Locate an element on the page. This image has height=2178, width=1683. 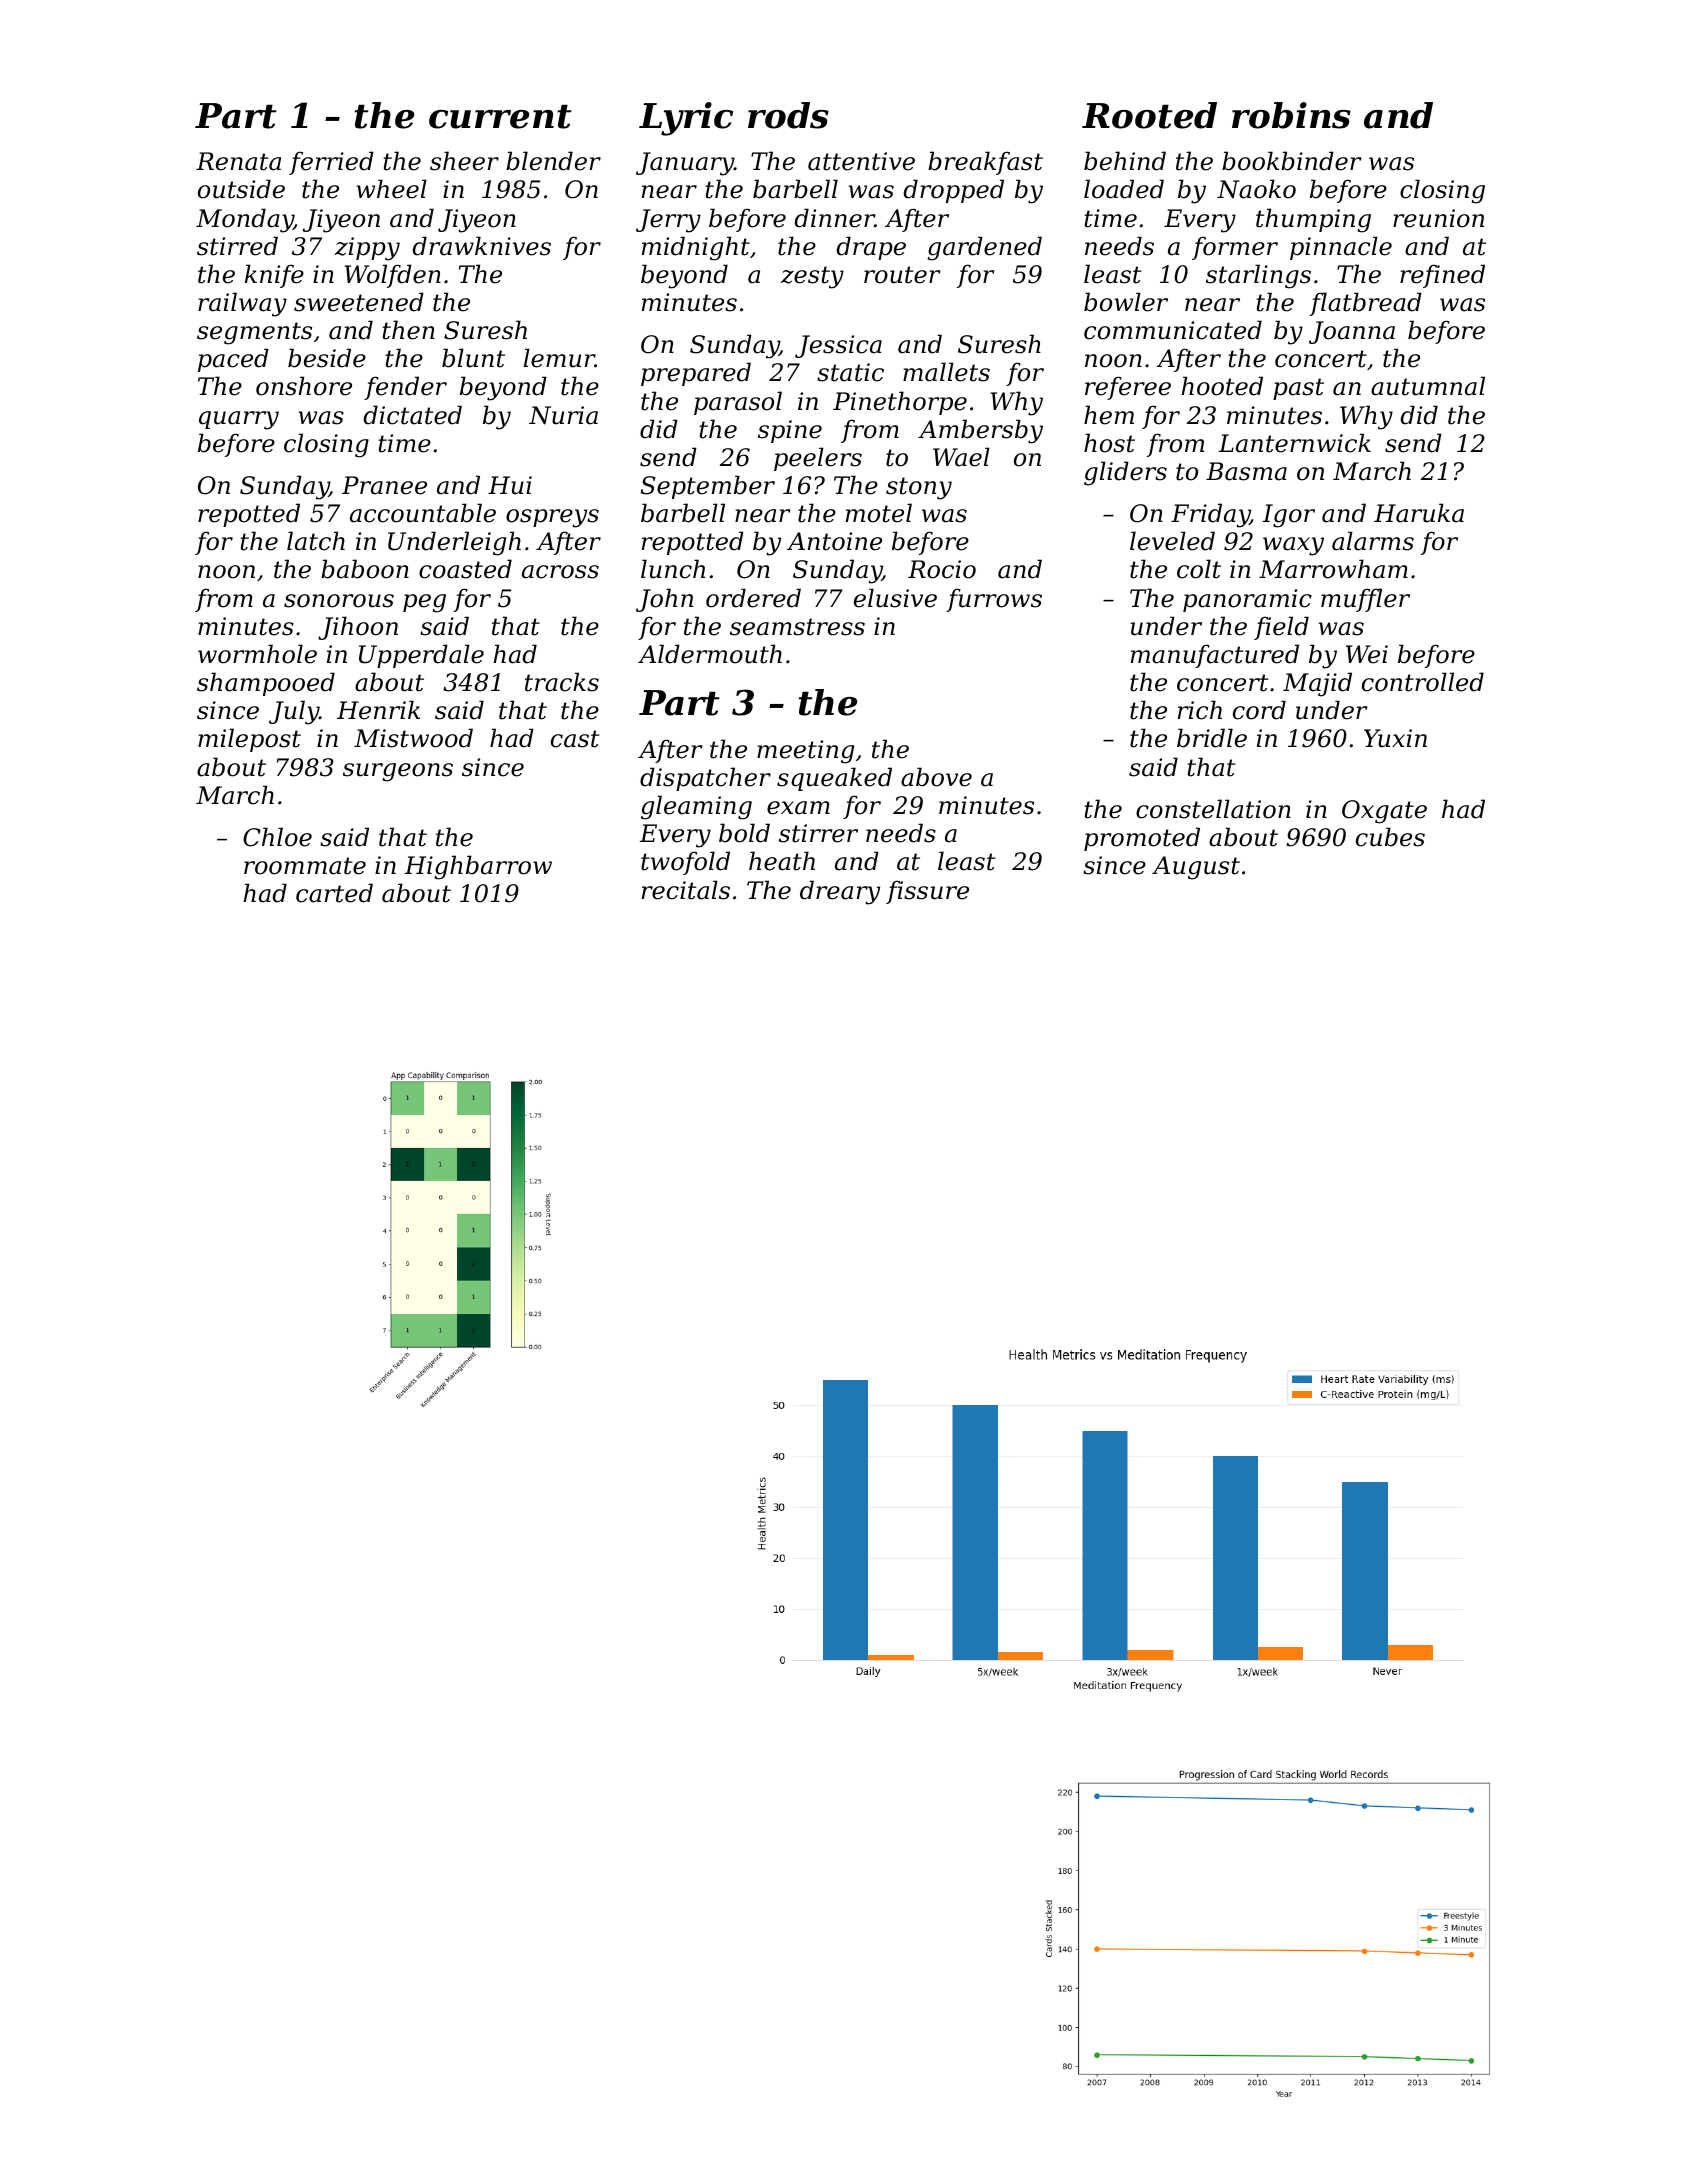
paced is located at coordinates (233, 360).
